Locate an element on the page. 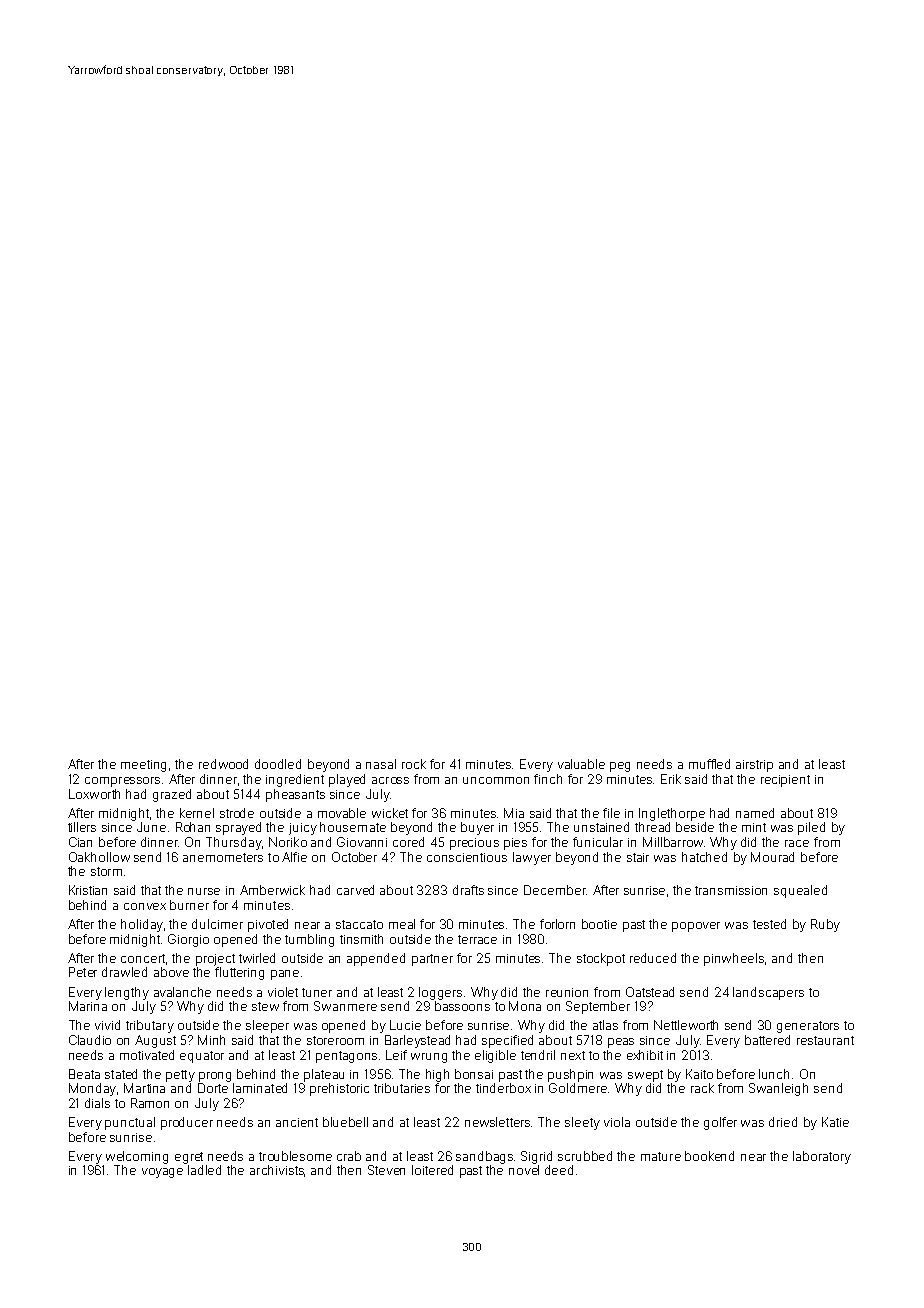  storm is located at coordinates (106, 871).
